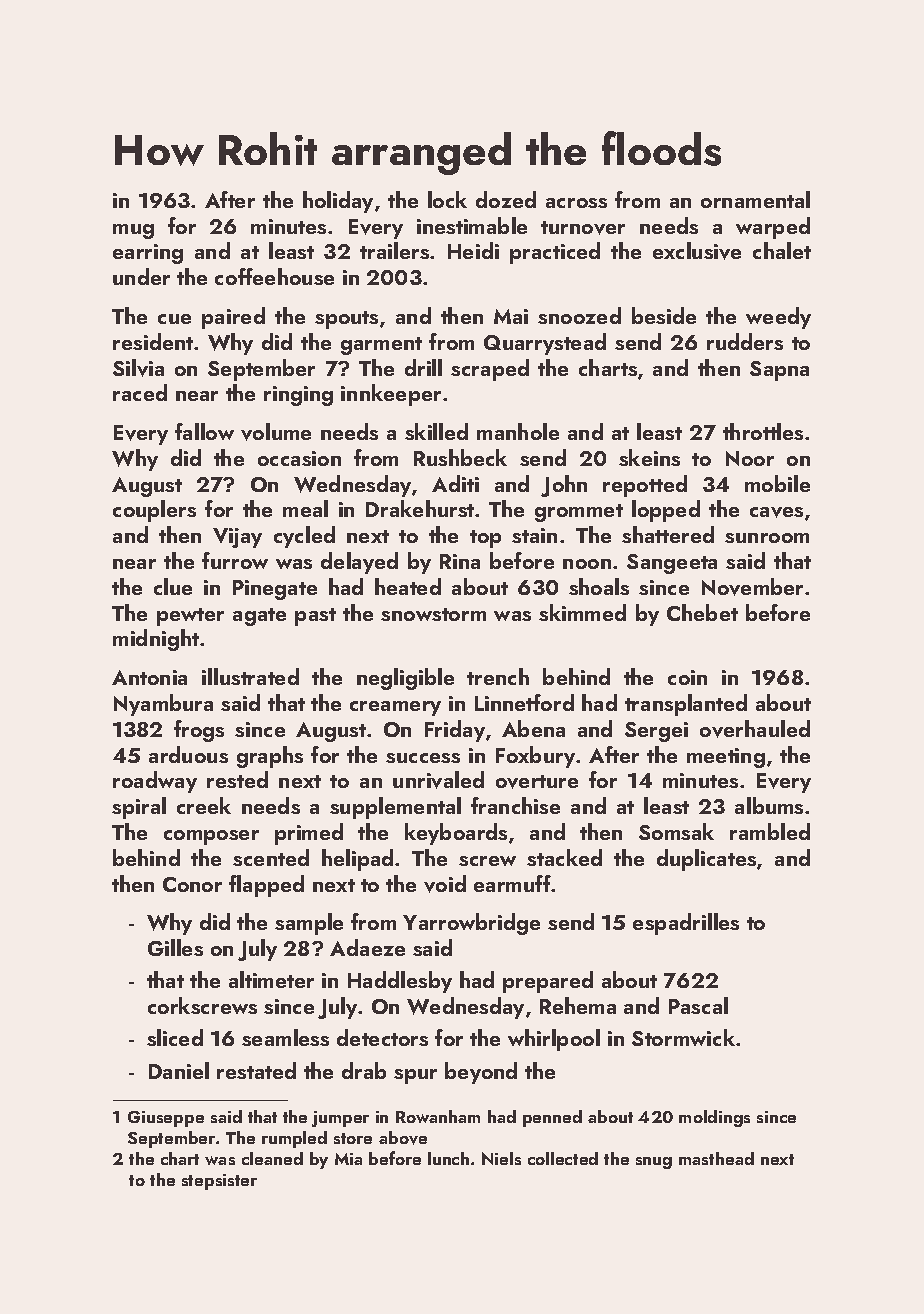 This document has width=924, height=1314. I want to click on Pascal, so click(698, 1005).
